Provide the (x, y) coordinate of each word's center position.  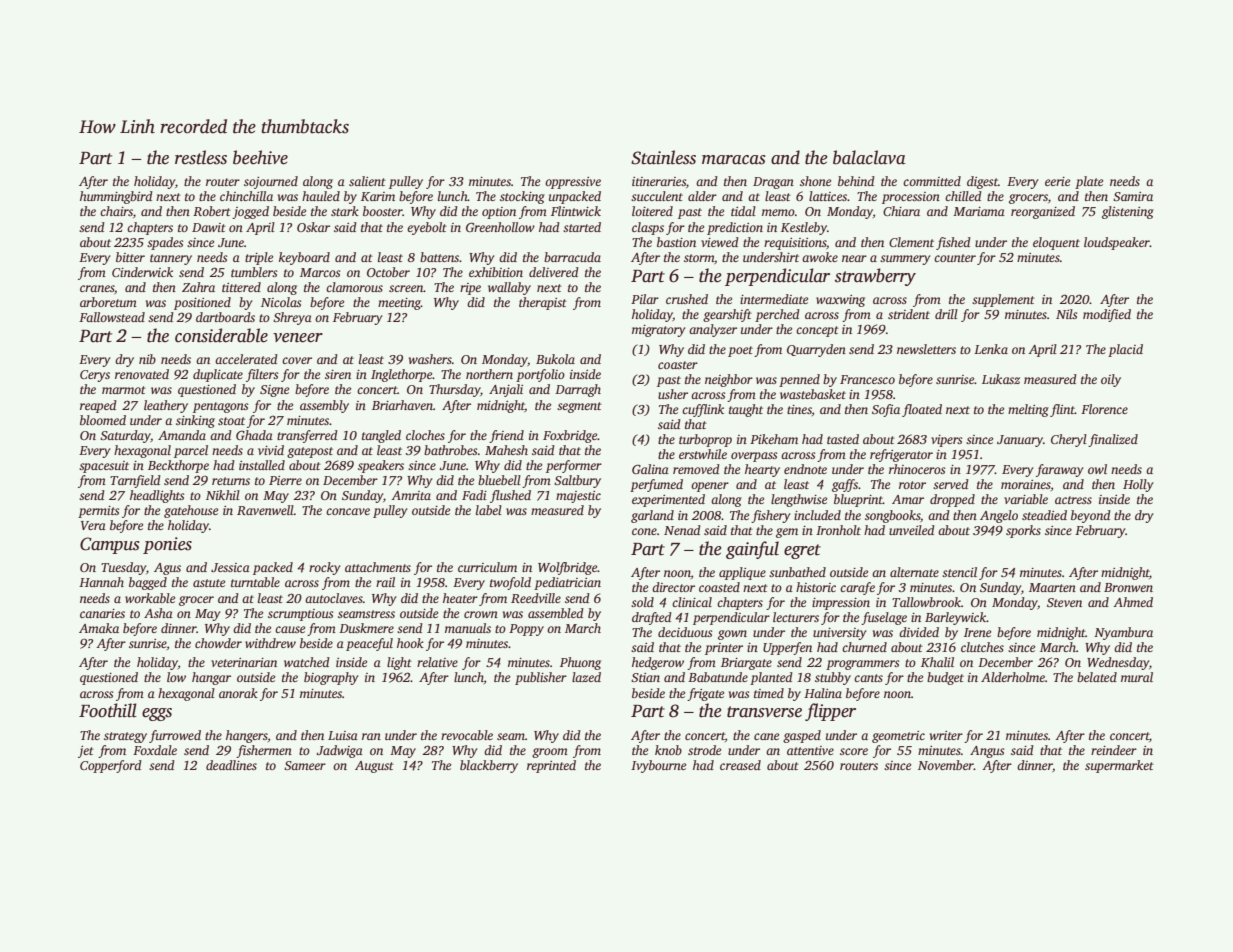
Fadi (474, 495)
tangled (381, 436)
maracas (734, 160)
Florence (1104, 409)
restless (201, 157)
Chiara (901, 211)
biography (331, 678)
